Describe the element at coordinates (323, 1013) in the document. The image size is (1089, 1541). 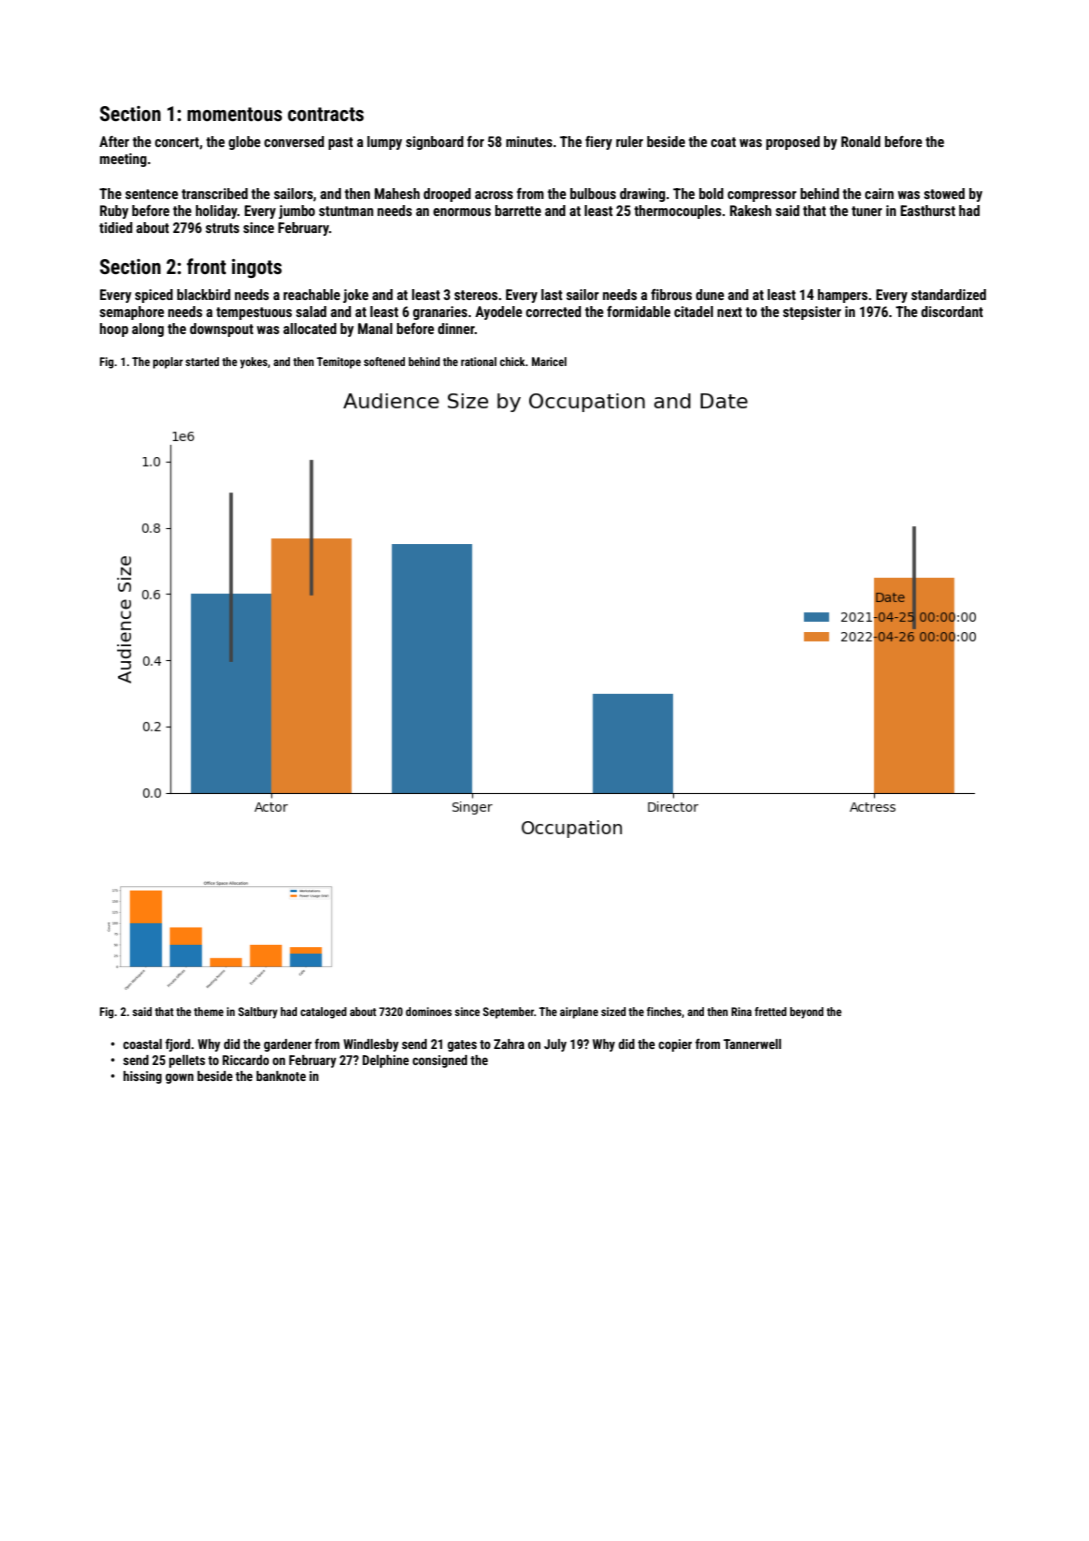
I see `cataloged` at that location.
